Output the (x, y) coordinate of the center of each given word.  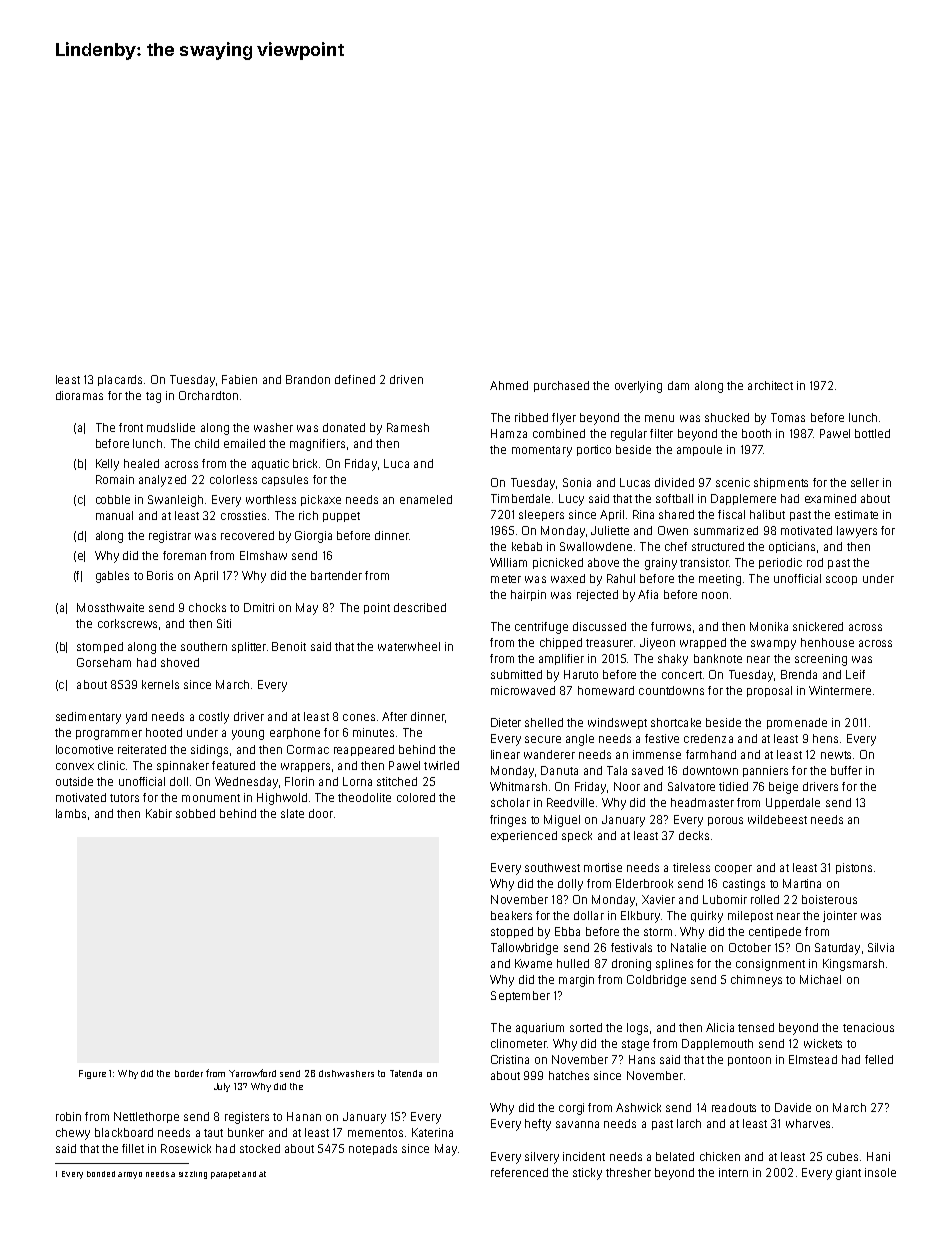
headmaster (702, 802)
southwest (552, 867)
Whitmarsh (518, 786)
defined (355, 379)
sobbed (195, 813)
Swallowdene (596, 546)
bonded (101, 1174)
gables (112, 577)
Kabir (159, 813)
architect (770, 385)
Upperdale (793, 803)
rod (815, 562)
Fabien (239, 379)
